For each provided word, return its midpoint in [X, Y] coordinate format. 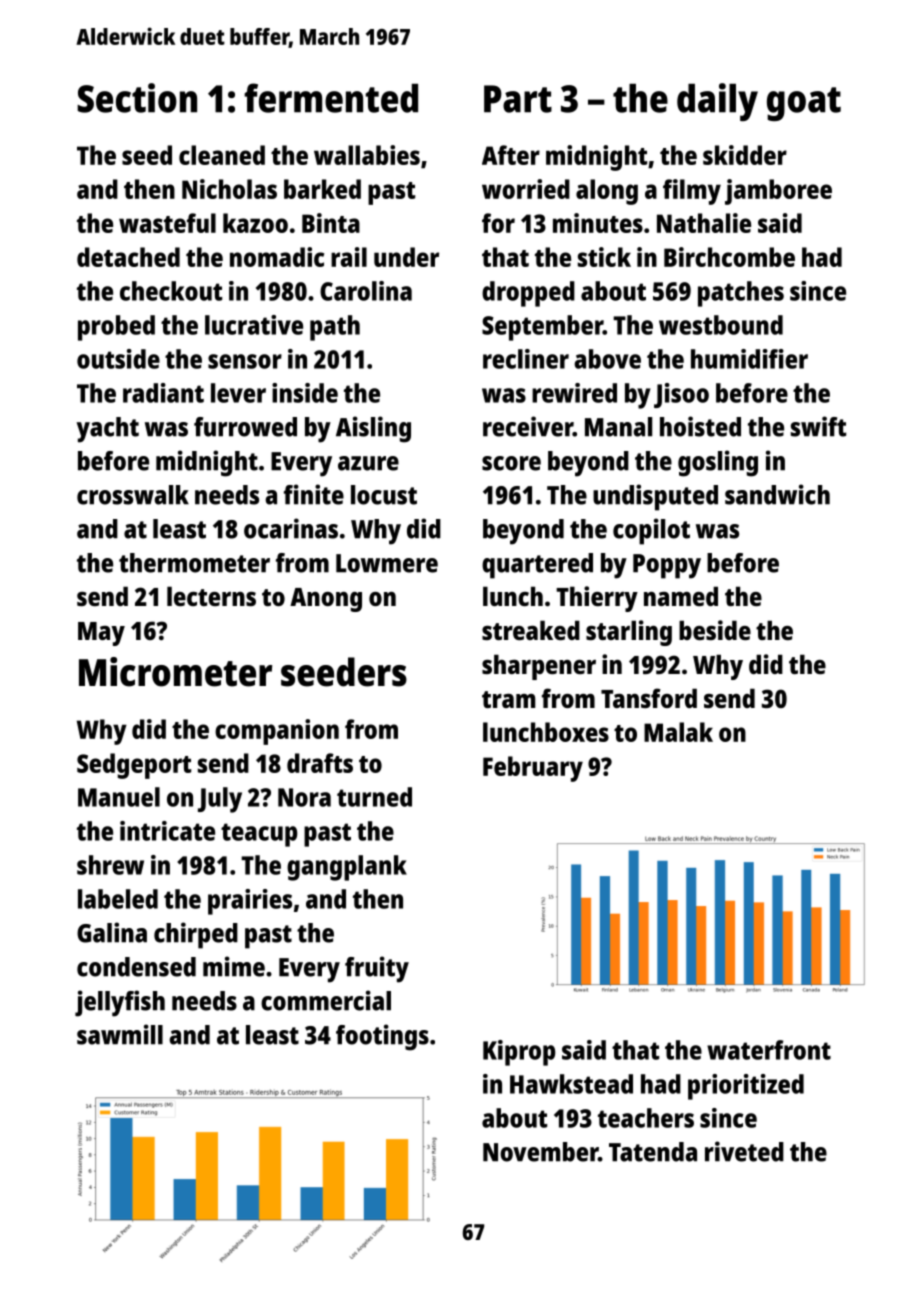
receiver [528, 426]
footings [382, 1037]
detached [128, 257]
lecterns [211, 596]
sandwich [777, 494]
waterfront [769, 1050]
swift [818, 426]
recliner [526, 359]
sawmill [120, 1034]
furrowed [245, 427]
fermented [331, 98]
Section [137, 98]
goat [804, 104]
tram [508, 699]
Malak [678, 732]
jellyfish [120, 1003]
